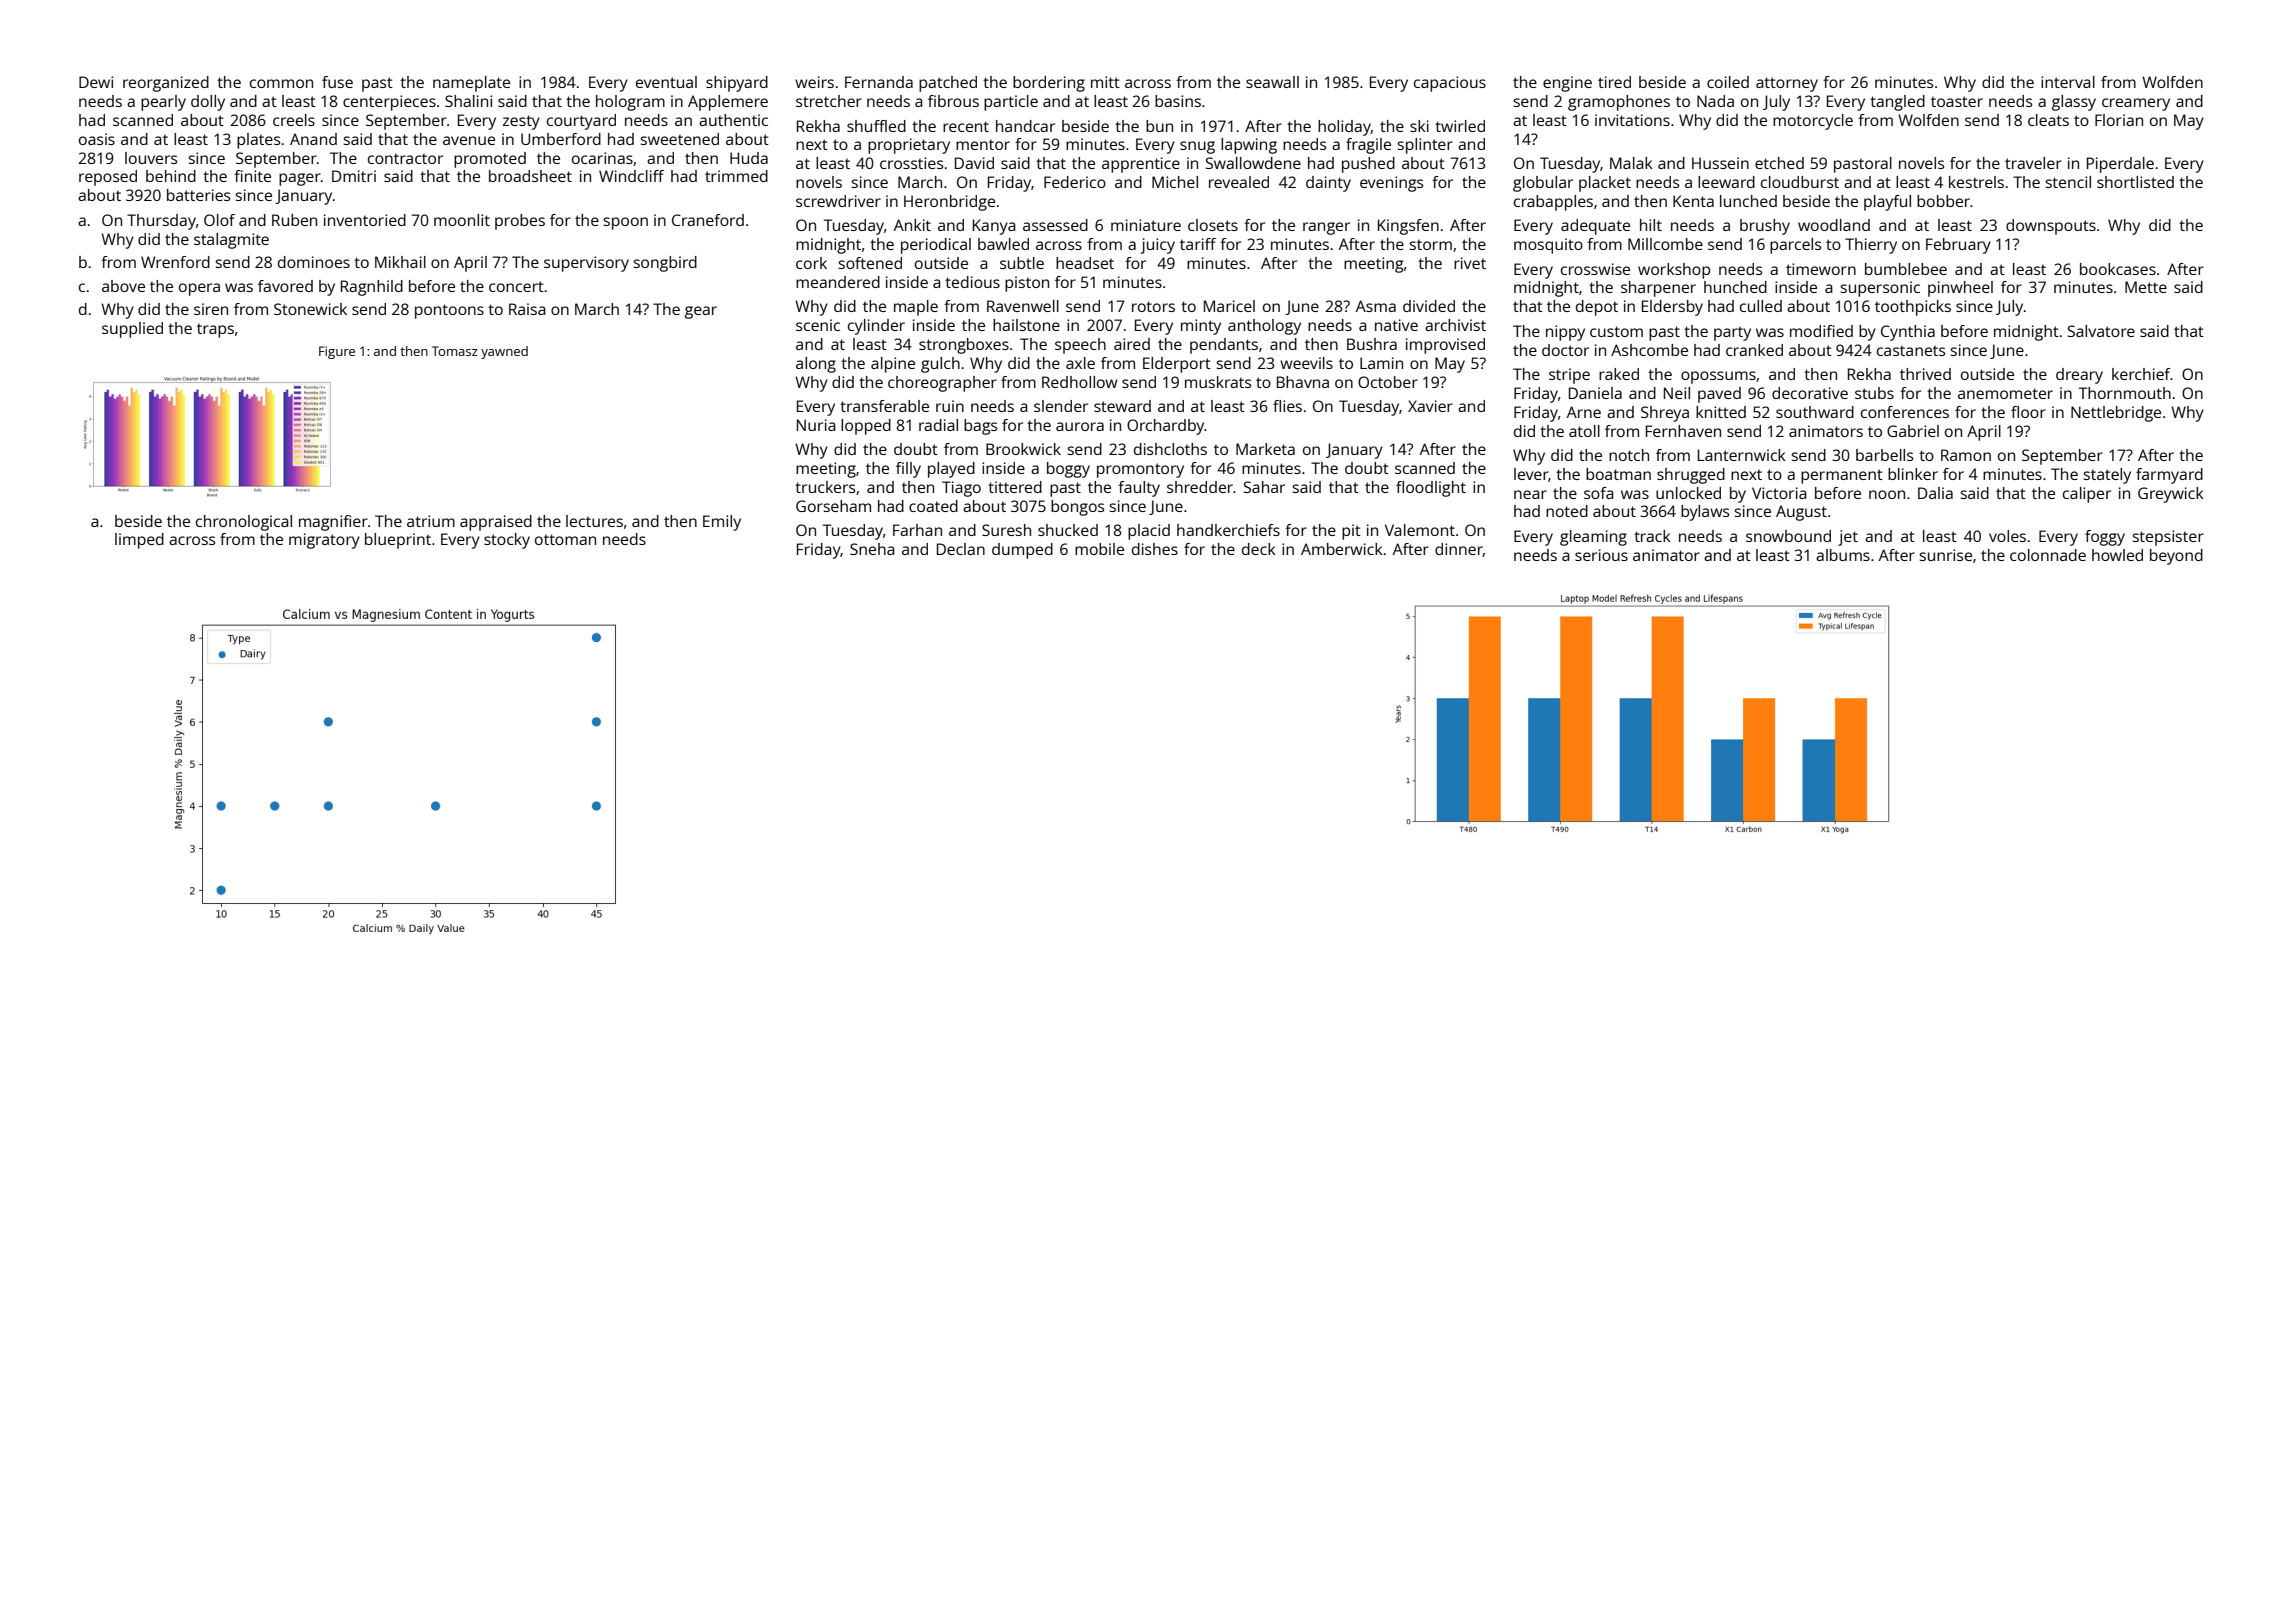 The width and height of the image is (2282, 1614). What do you see at coordinates (1601, 555) in the image?
I see `serious` at bounding box center [1601, 555].
